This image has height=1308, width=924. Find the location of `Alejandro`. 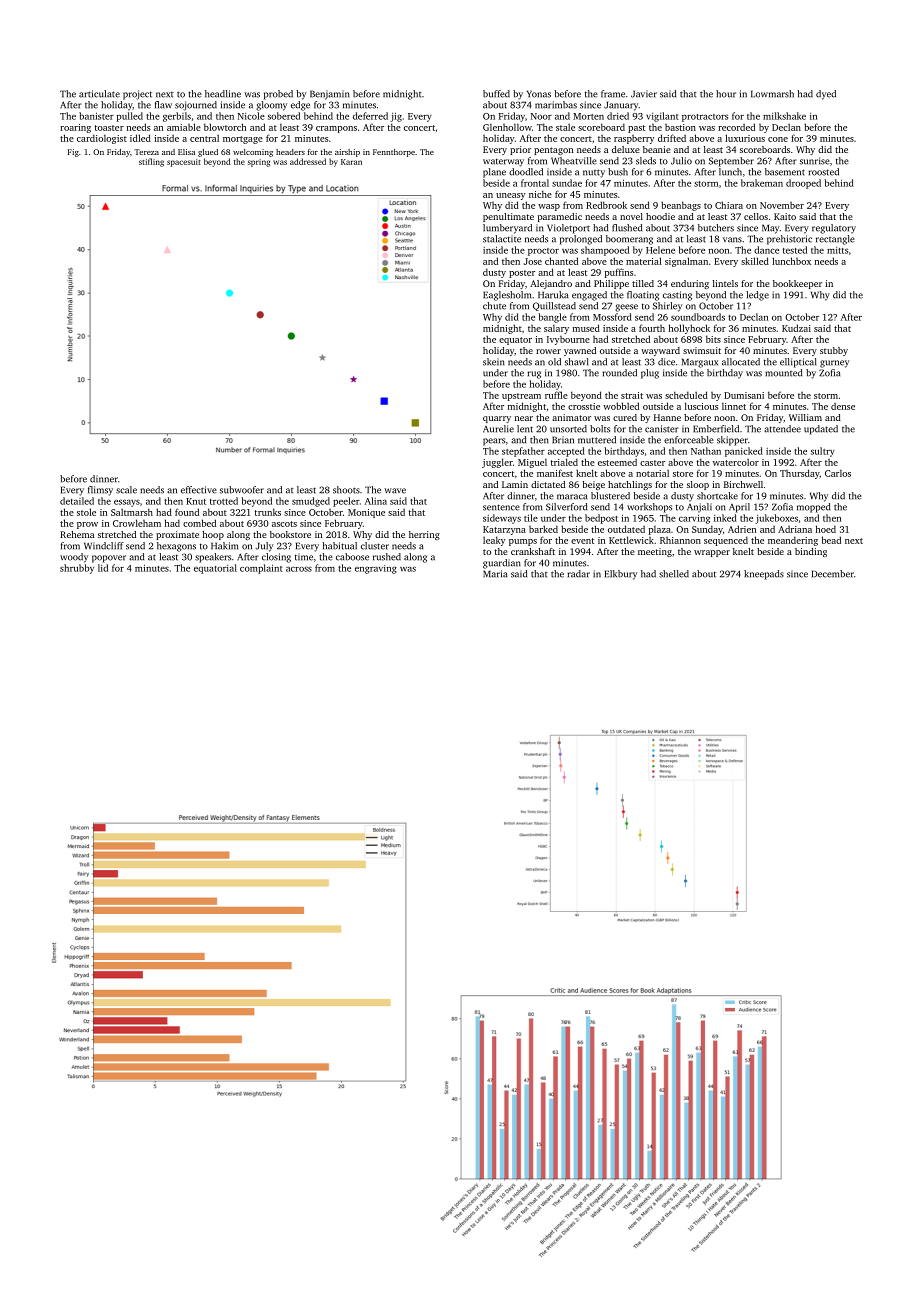

Alejandro is located at coordinates (551, 284).
